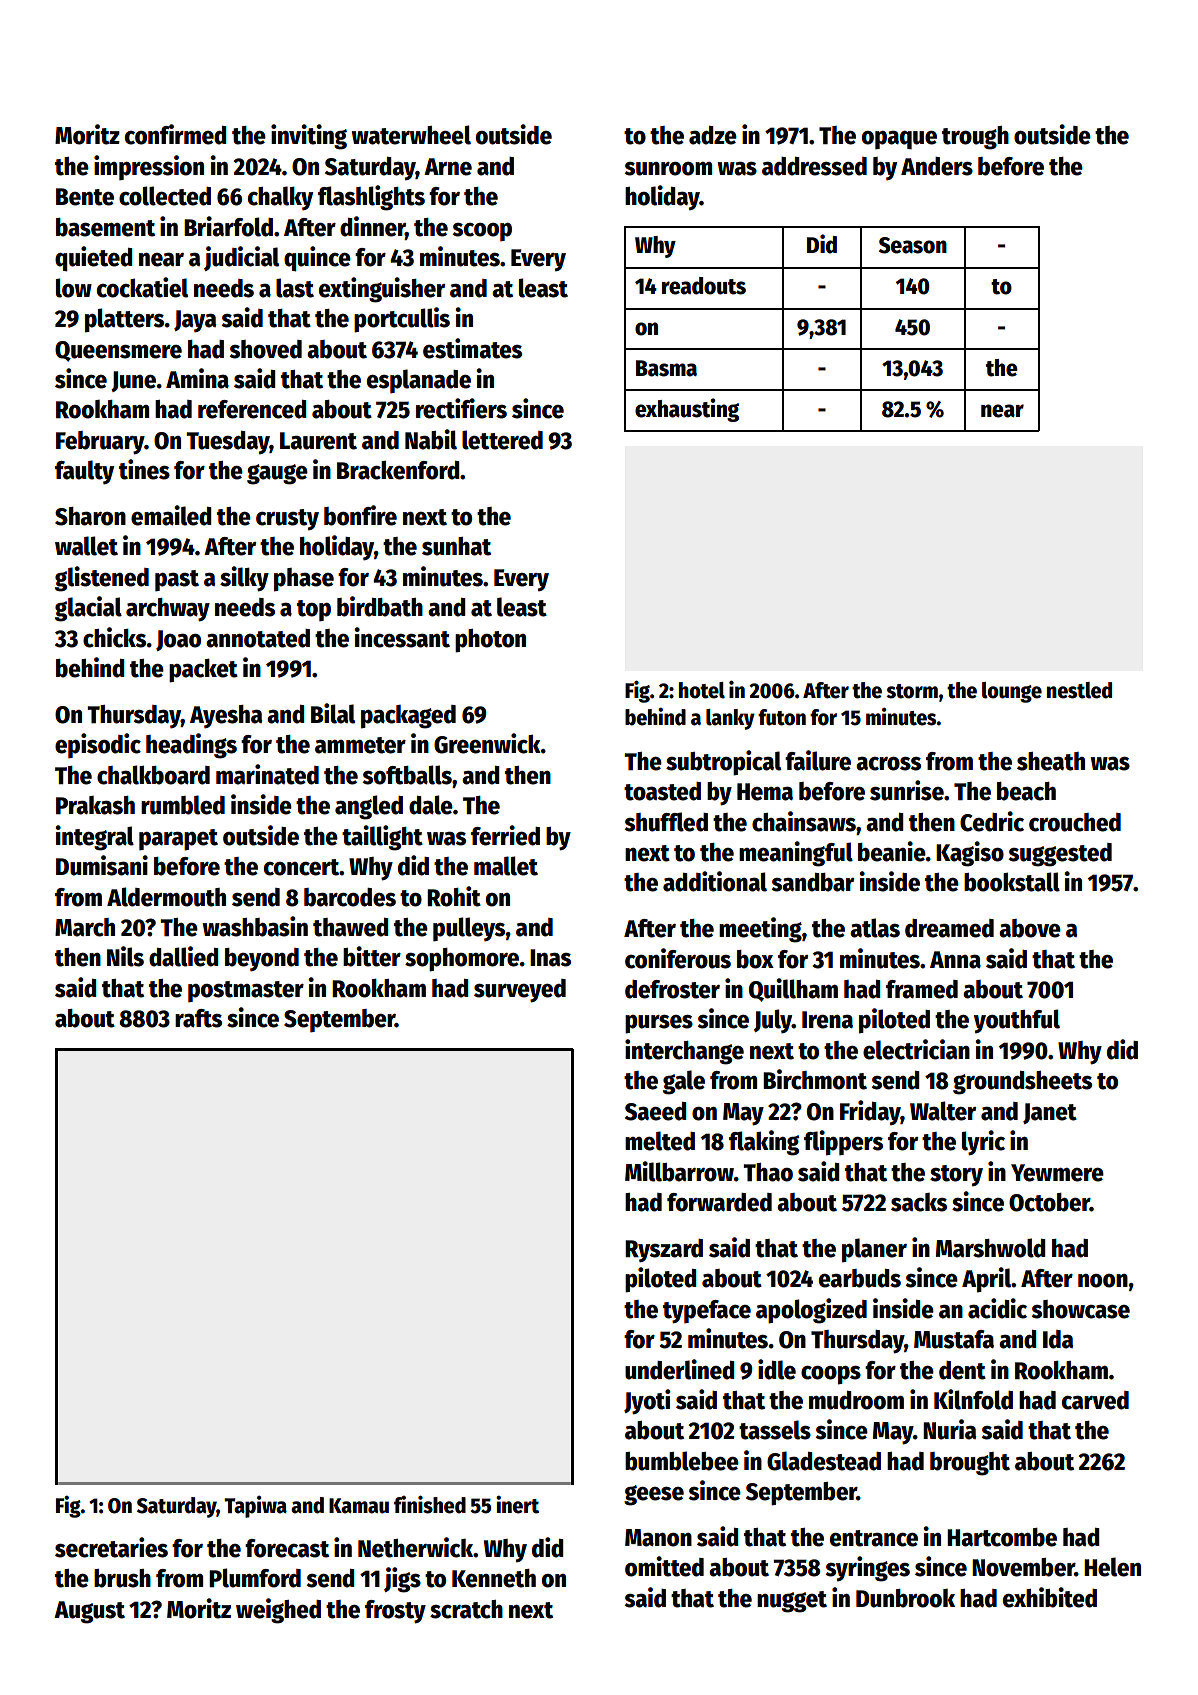 This screenshot has height=1695, width=1198. Describe the element at coordinates (687, 410) in the screenshot. I see `exhausting` at that location.
